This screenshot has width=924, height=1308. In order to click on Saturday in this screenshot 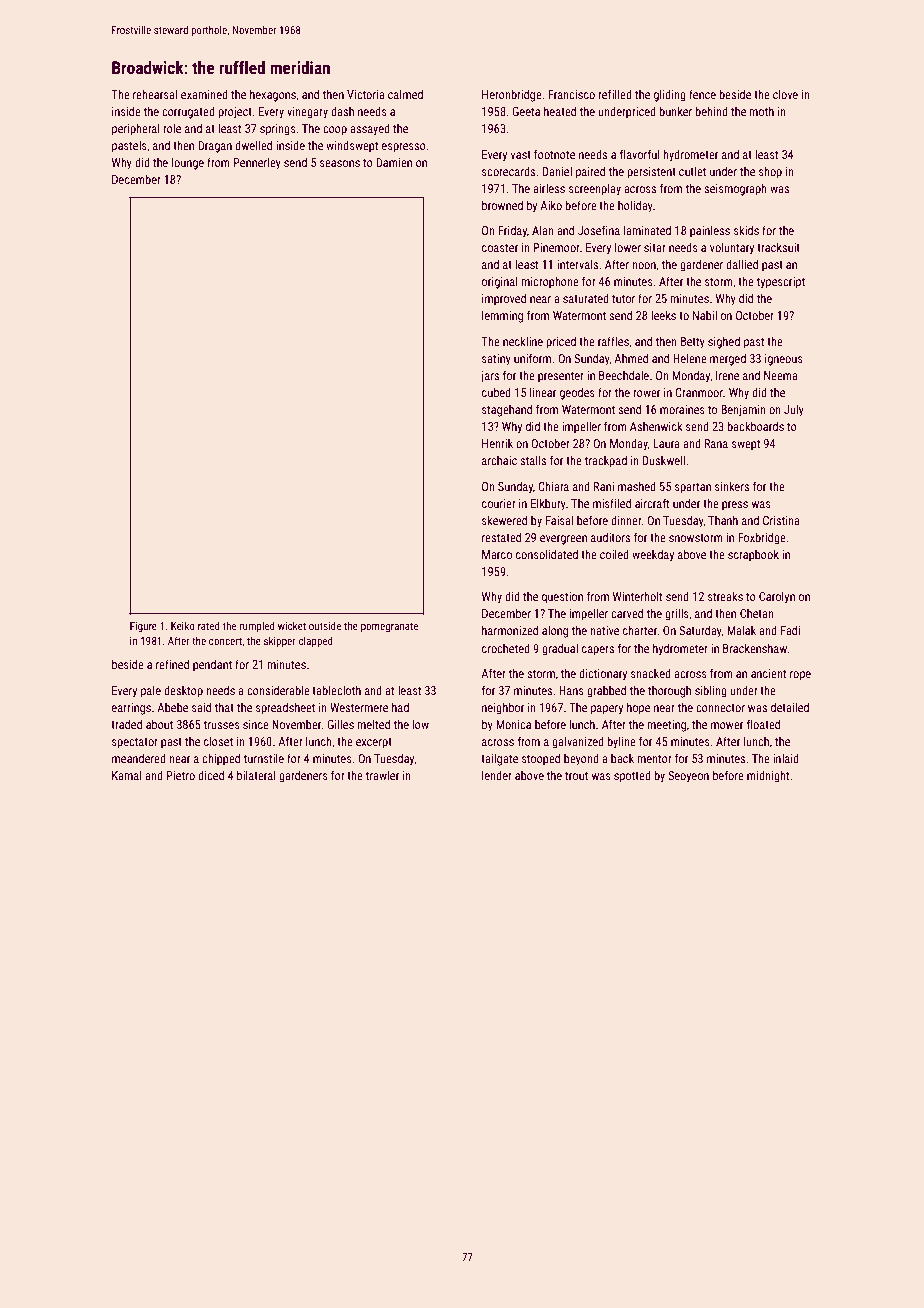, I will do `click(700, 631)`.
